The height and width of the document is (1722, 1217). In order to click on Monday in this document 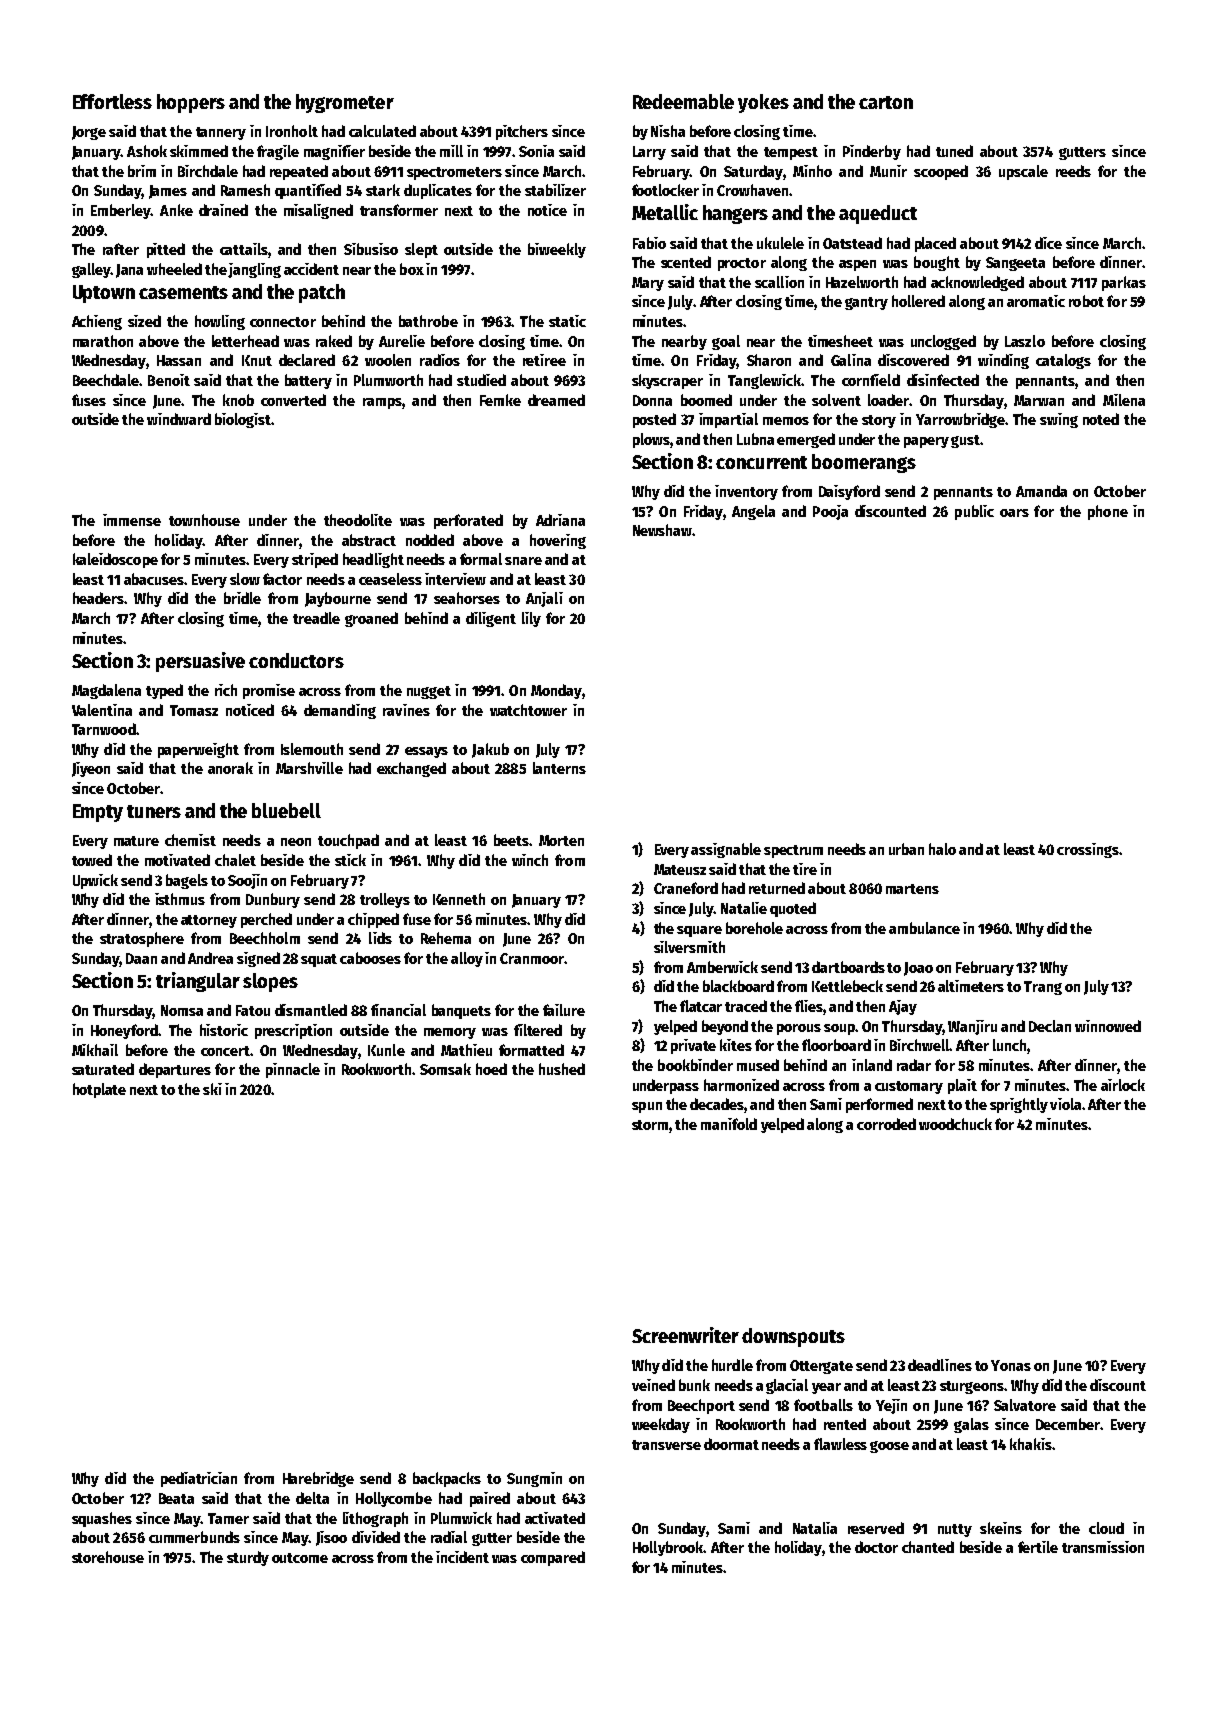, I will do `click(556, 691)`.
